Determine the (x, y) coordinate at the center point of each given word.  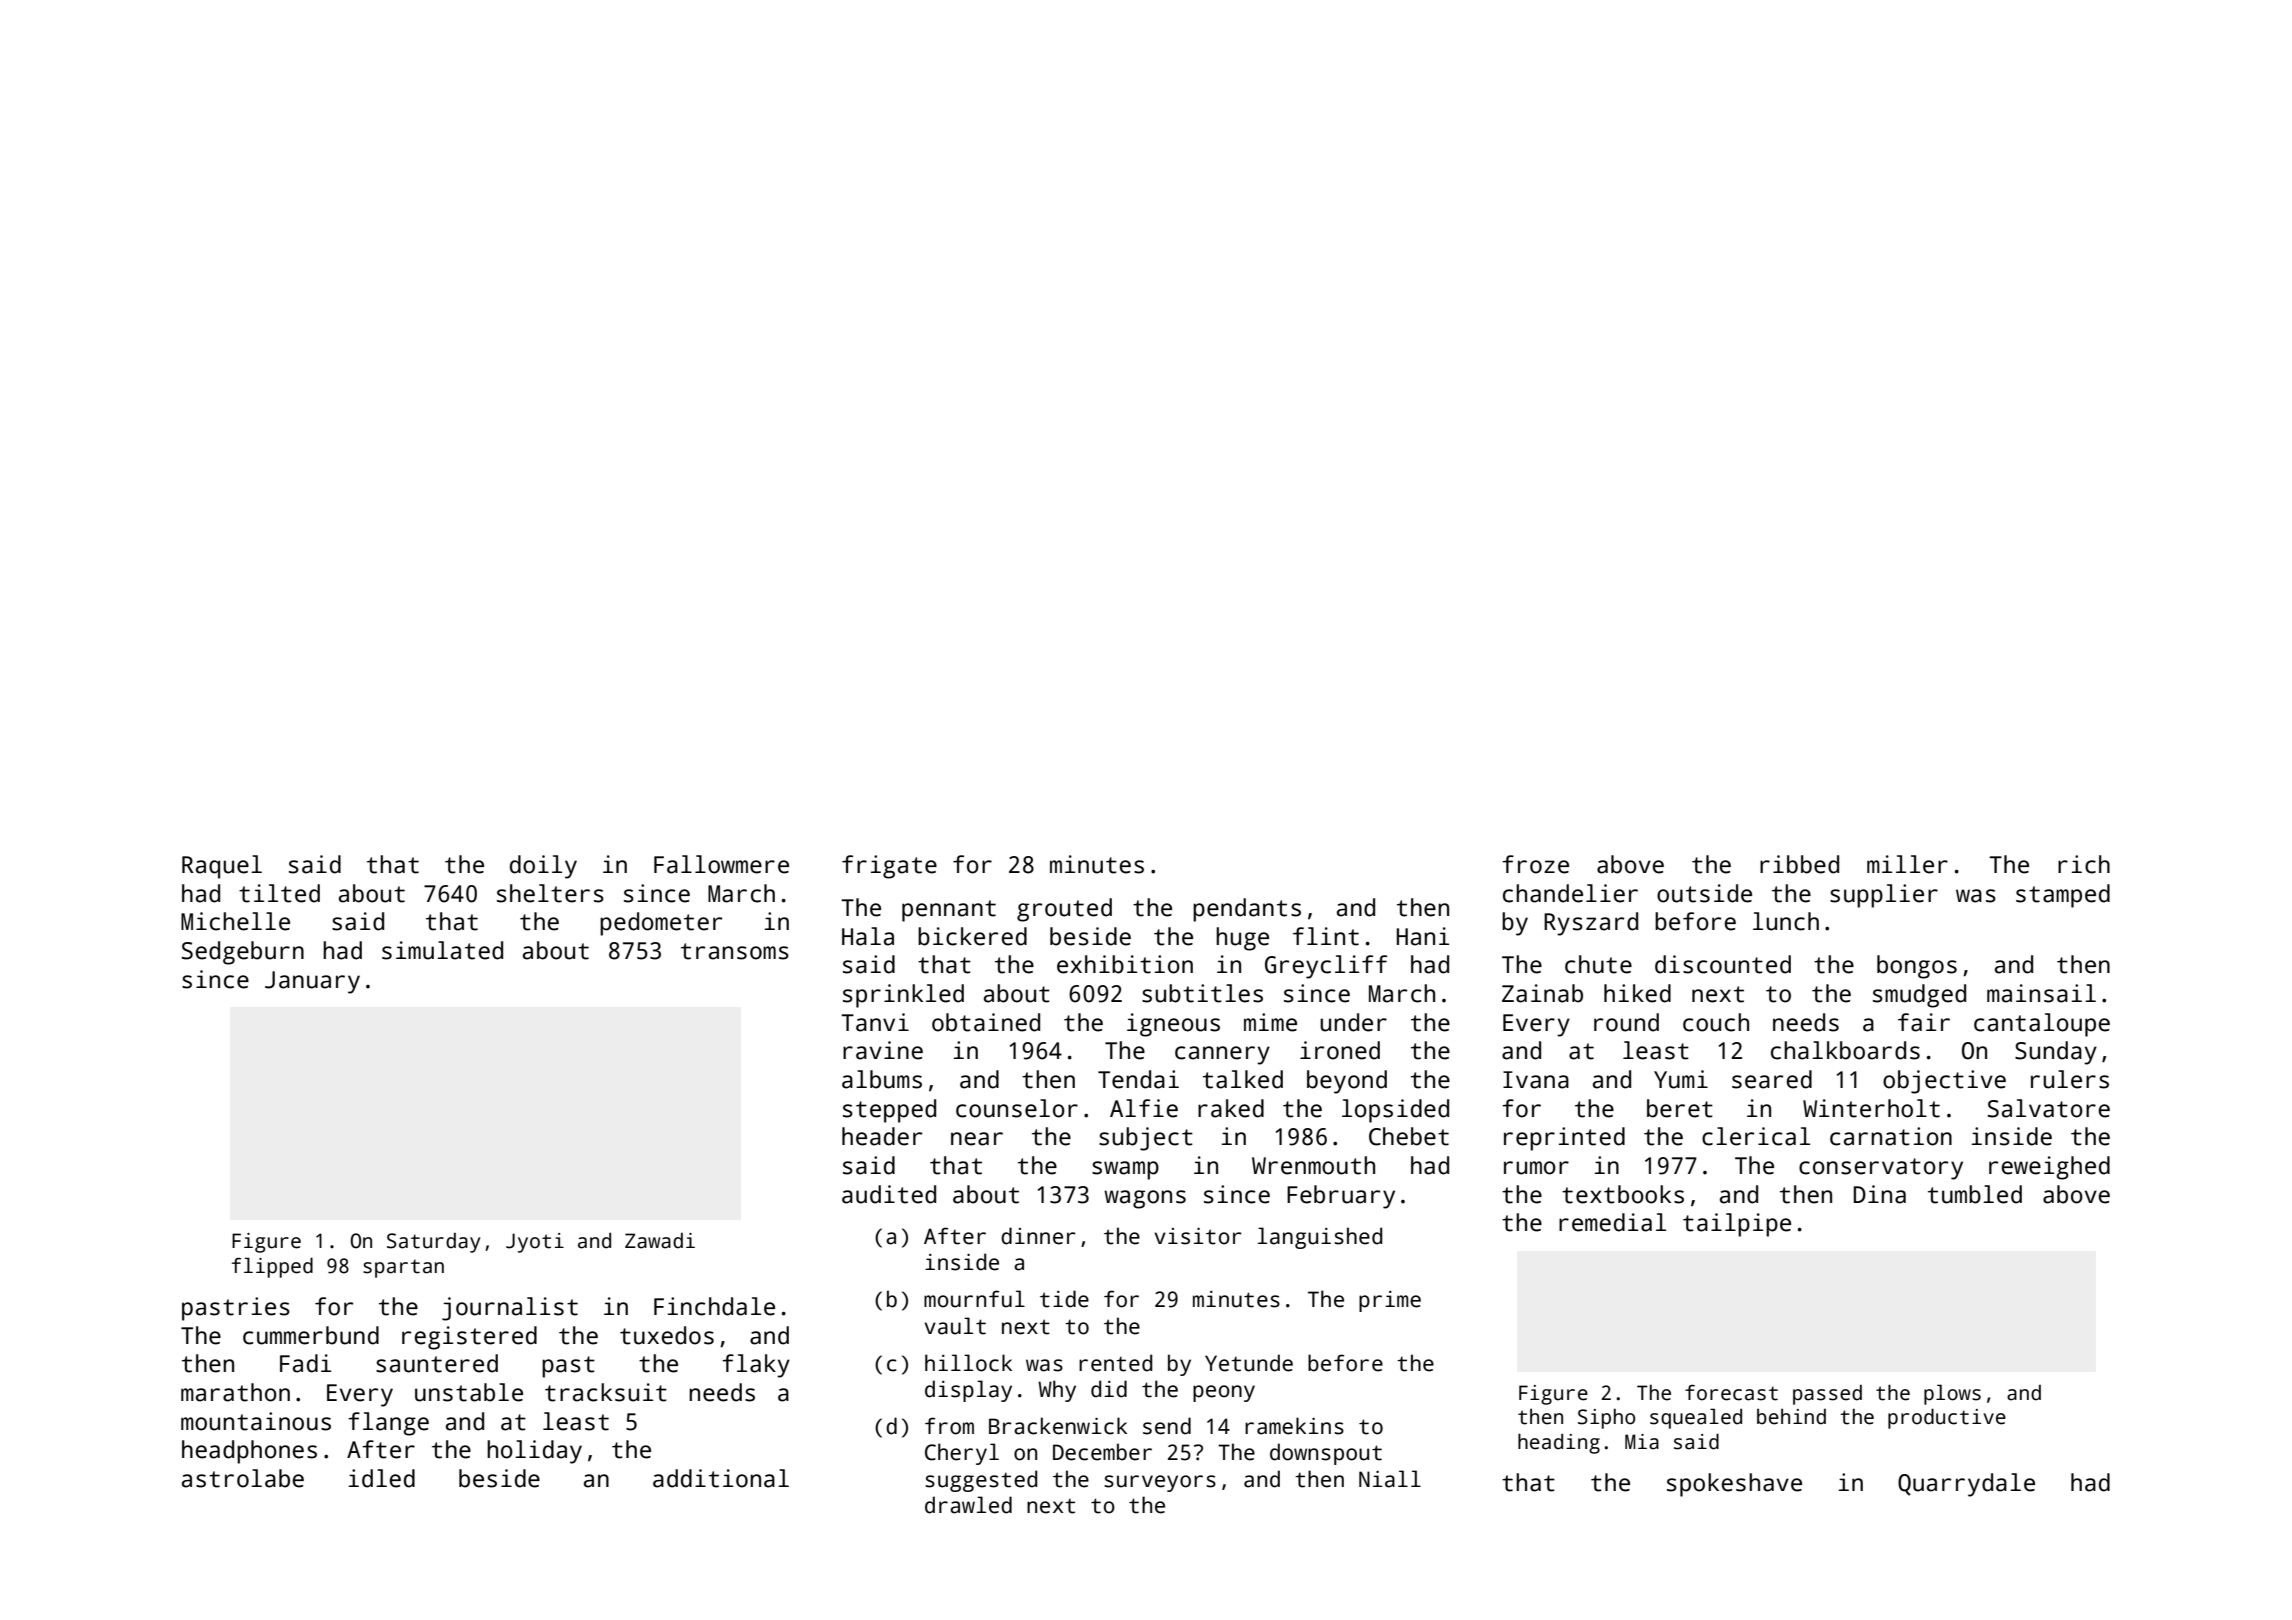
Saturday (433, 1243)
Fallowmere (721, 864)
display (968, 1391)
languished (1320, 1238)
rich (2084, 864)
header (882, 1136)
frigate (889, 867)
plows (1952, 1394)
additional (721, 1478)
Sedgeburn (243, 953)
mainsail (2041, 993)
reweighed (2049, 1168)
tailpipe (1737, 1225)
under (1353, 1022)
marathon (235, 1392)
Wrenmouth (1313, 1165)
